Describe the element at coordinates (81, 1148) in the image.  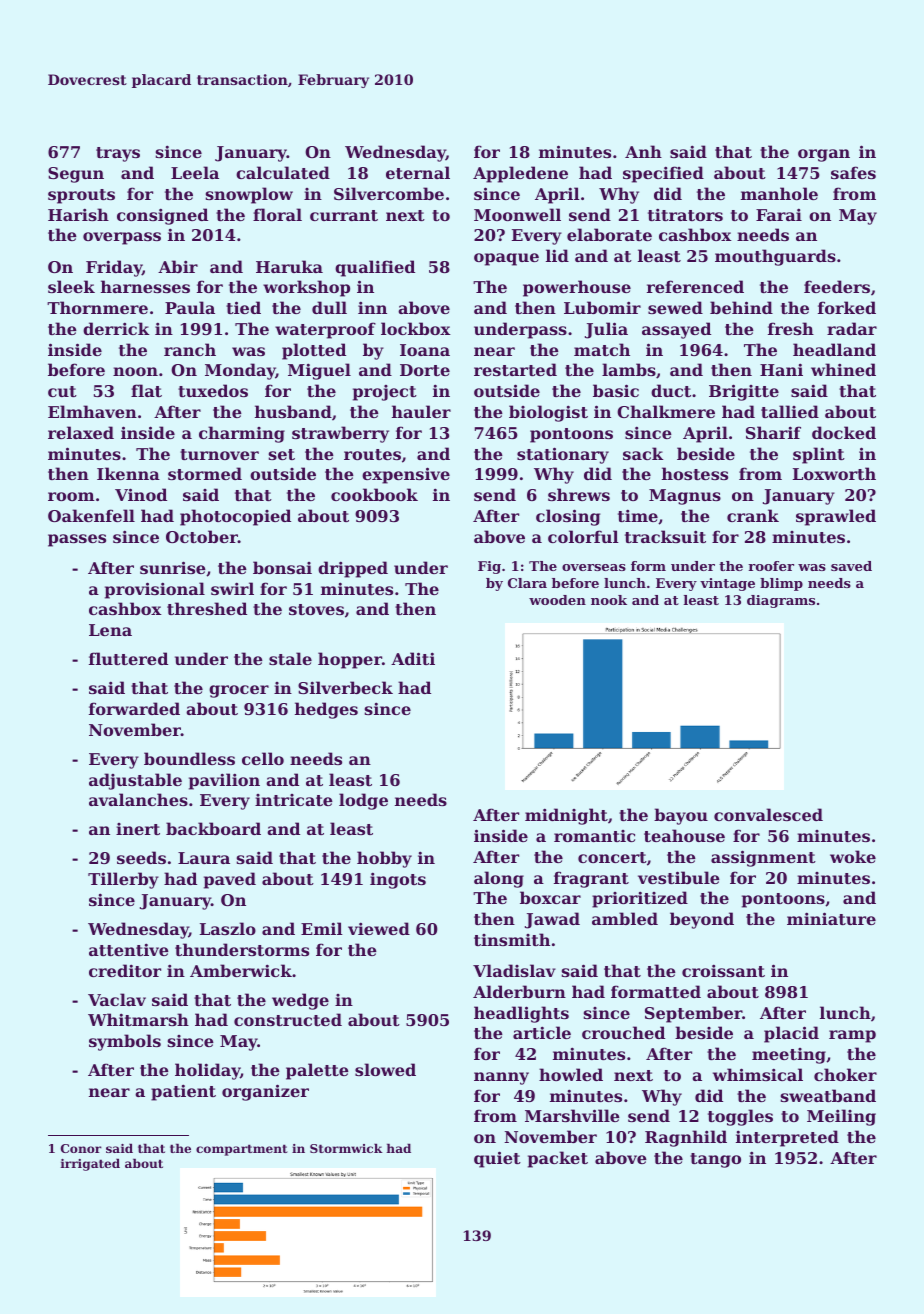
I see `Conor` at that location.
